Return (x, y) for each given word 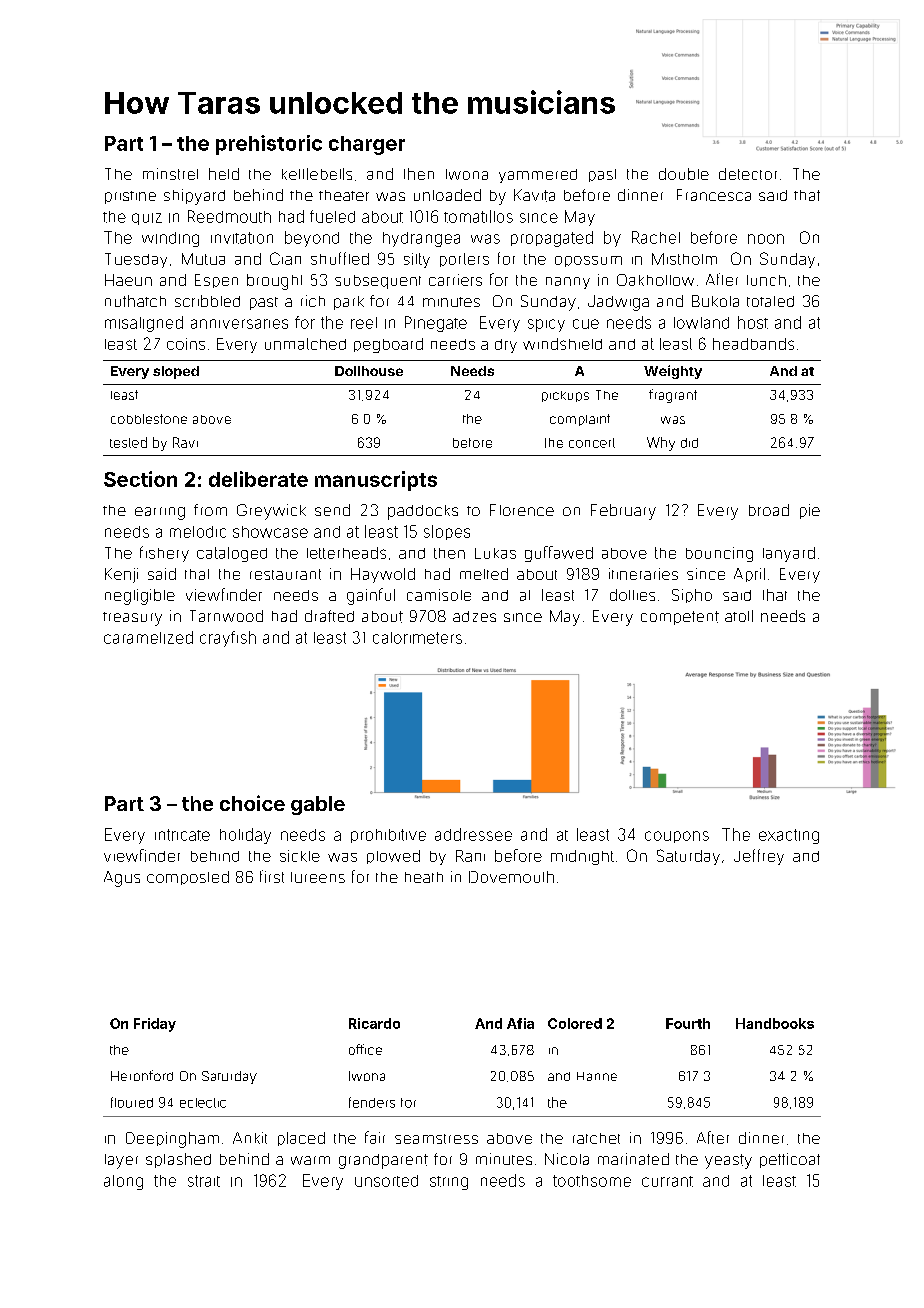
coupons (677, 837)
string (449, 1183)
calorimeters (417, 638)
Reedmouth (229, 216)
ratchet (596, 1138)
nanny (568, 283)
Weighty (673, 372)
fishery (164, 554)
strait (204, 1181)
